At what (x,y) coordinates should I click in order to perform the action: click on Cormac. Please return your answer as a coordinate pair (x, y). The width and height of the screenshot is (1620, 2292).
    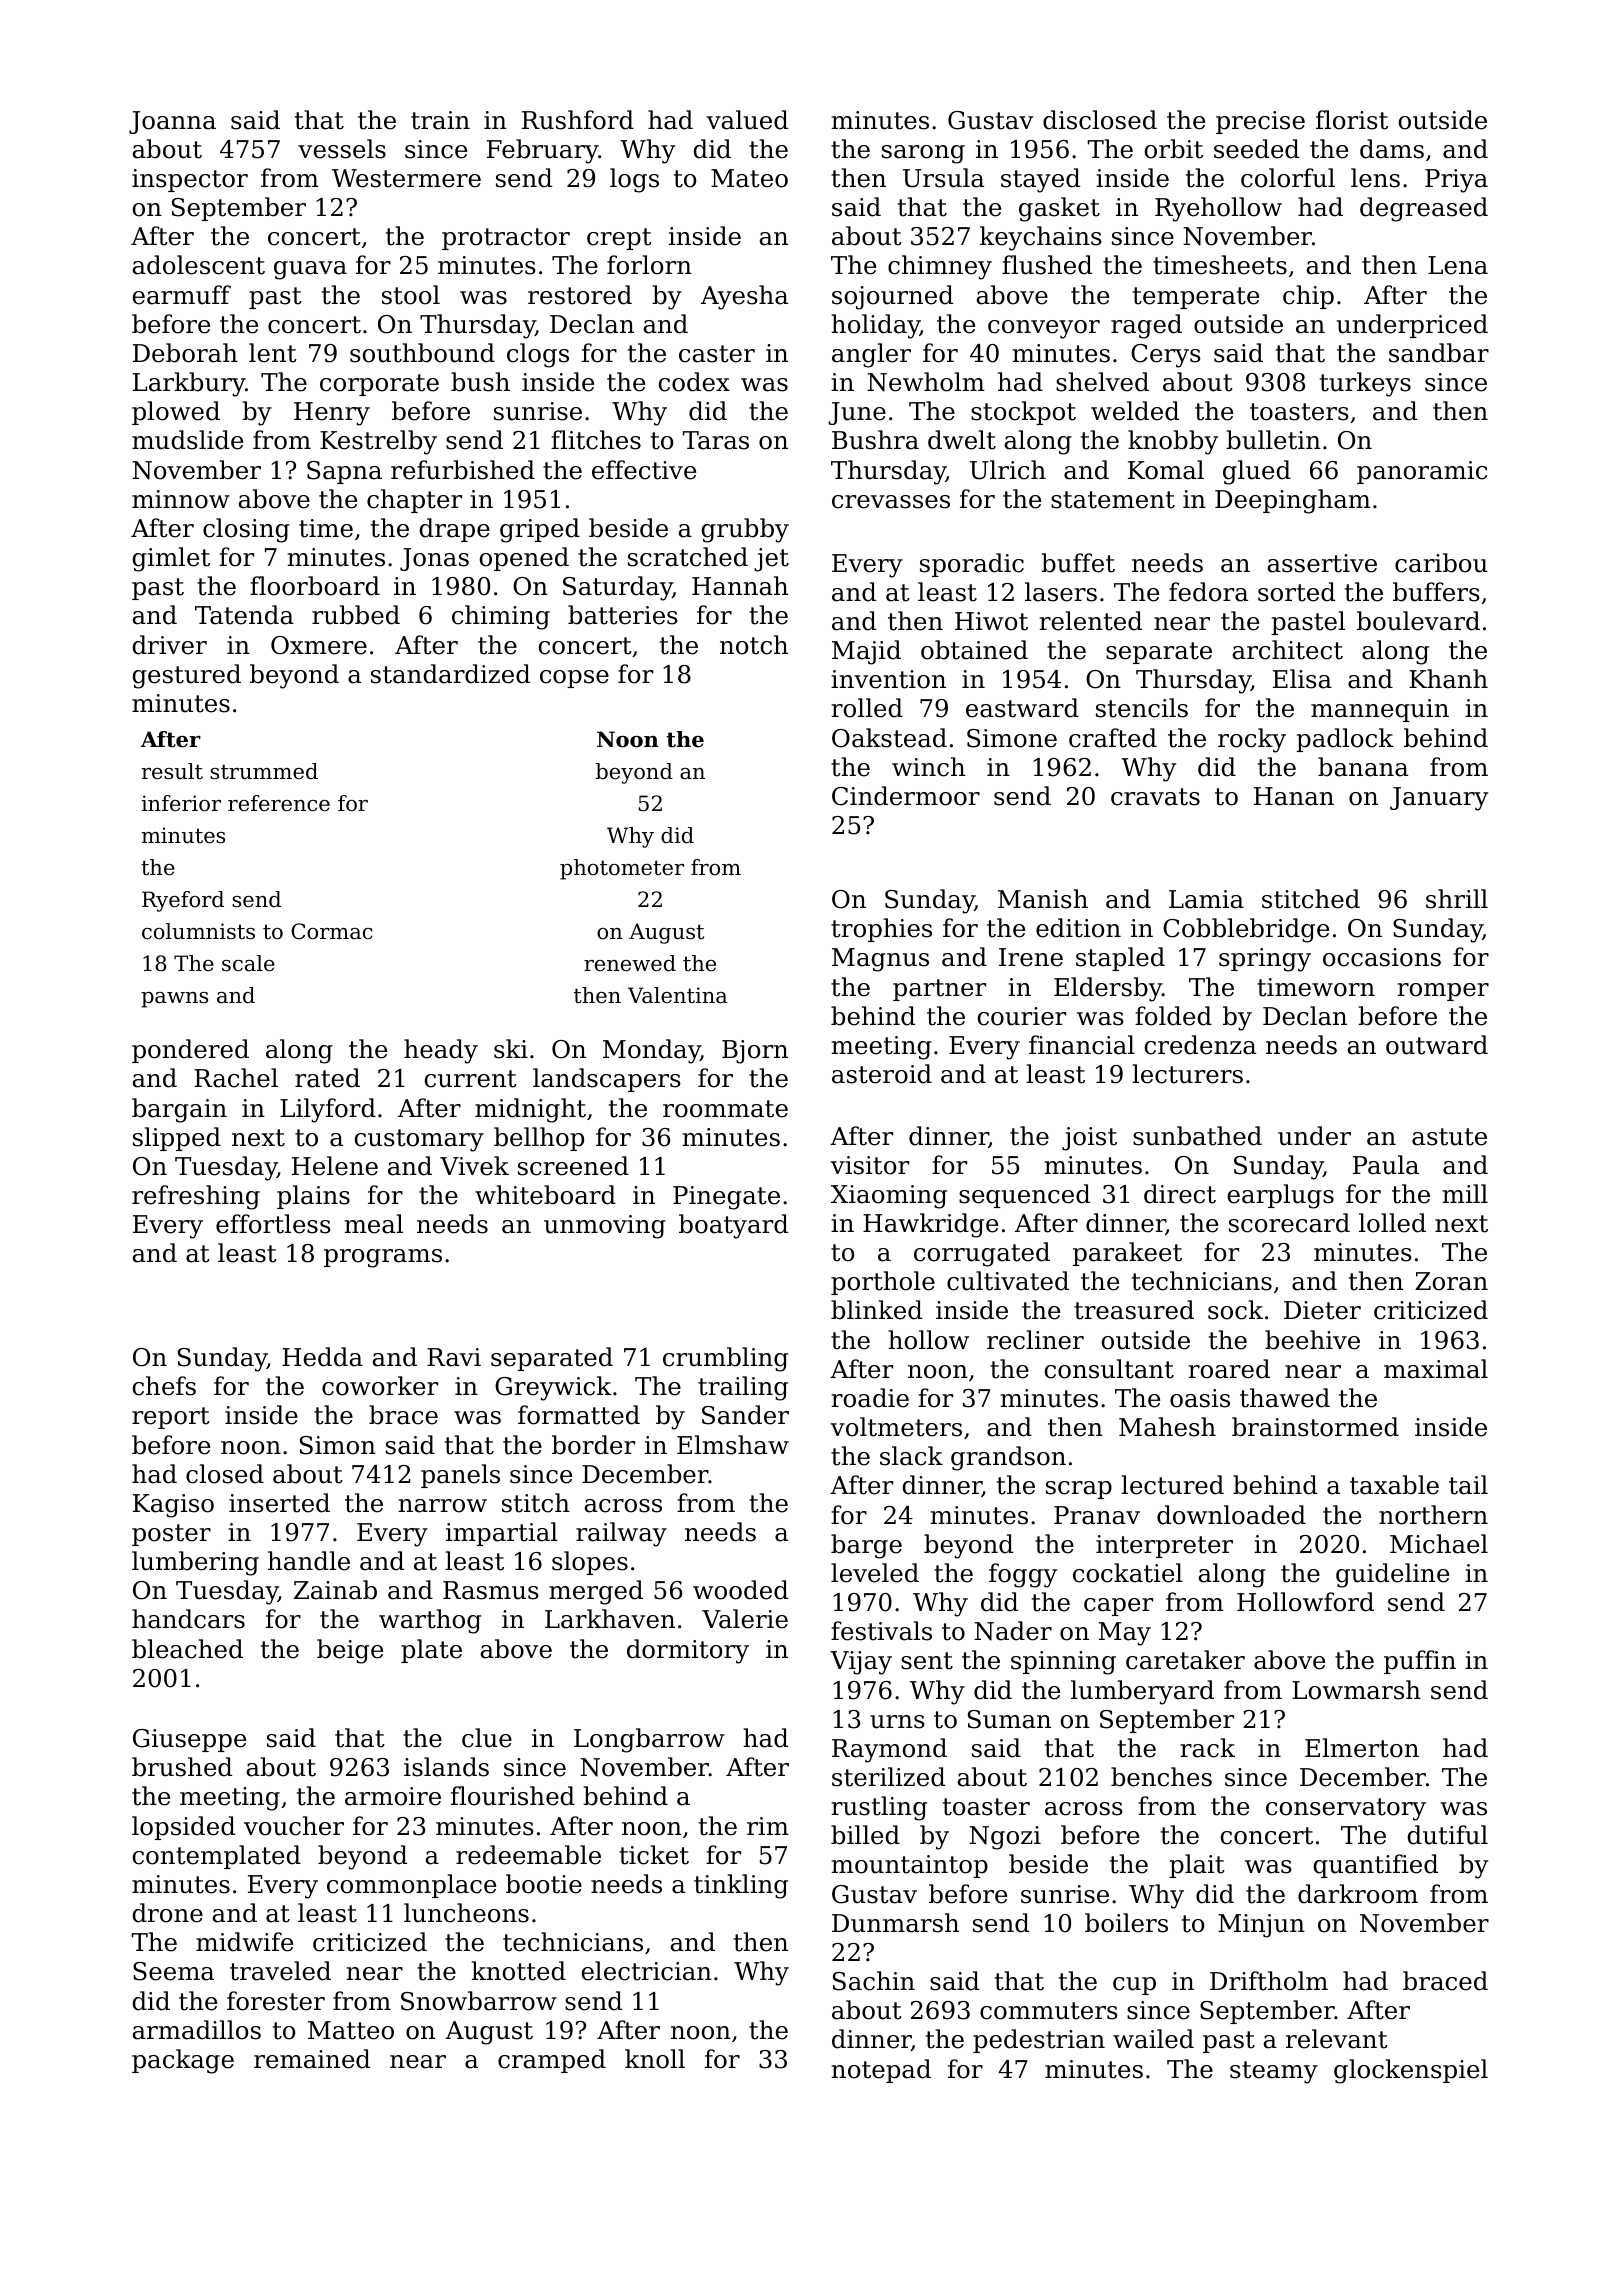
    Looking at the image, I should click on (332, 931).
